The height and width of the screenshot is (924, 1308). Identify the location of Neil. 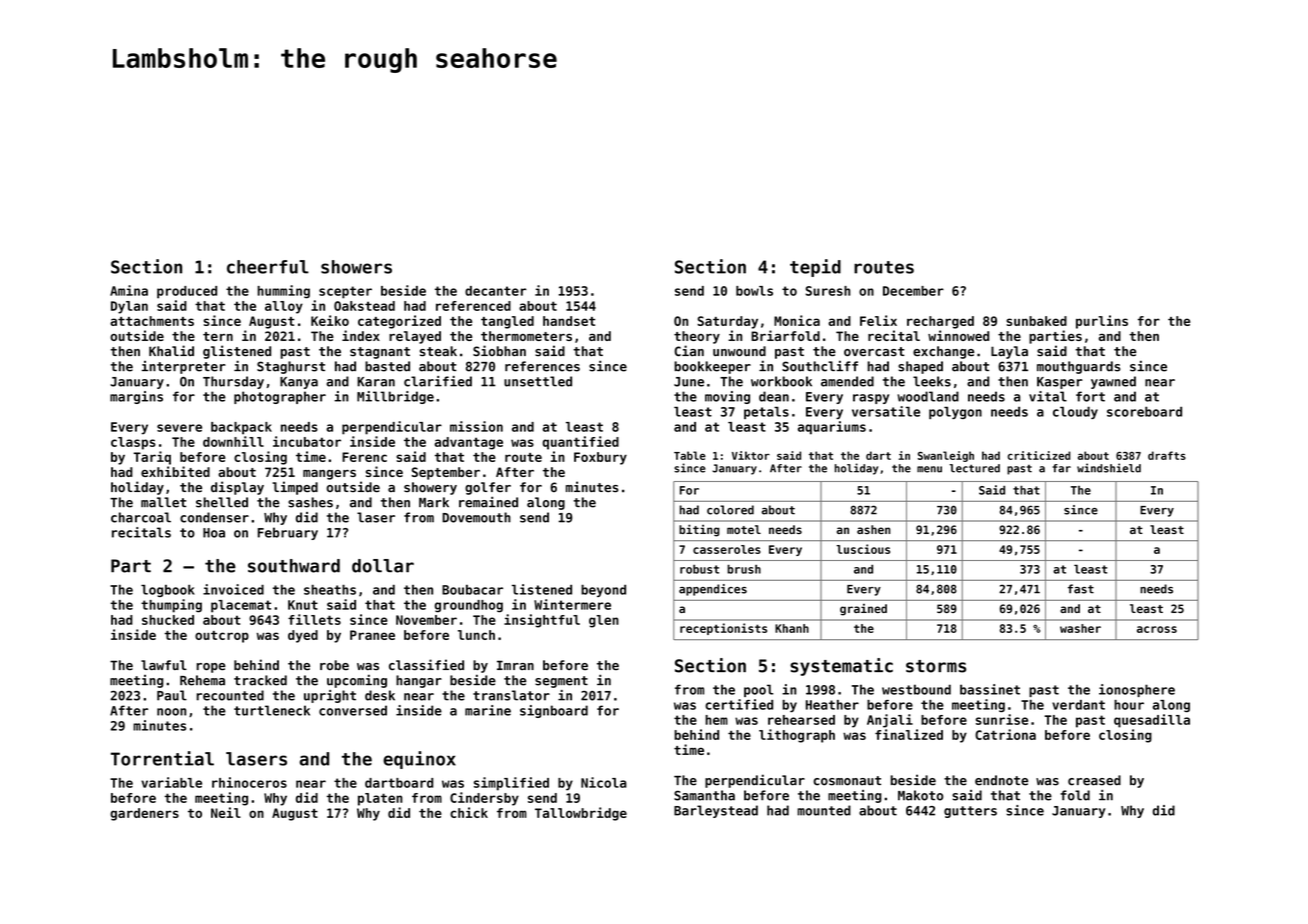
(226, 812).
